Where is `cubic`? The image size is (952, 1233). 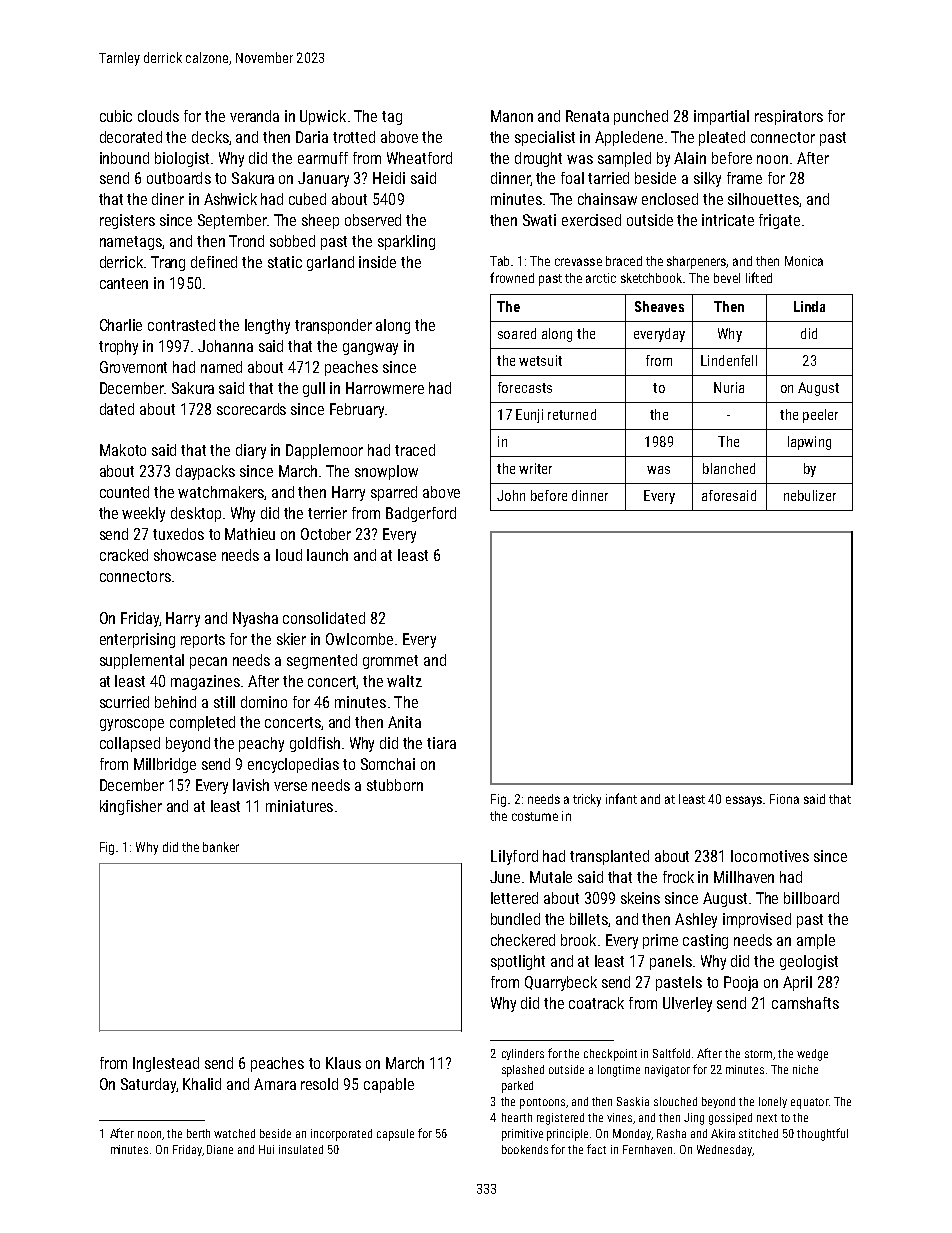
cubic is located at coordinates (116, 116).
